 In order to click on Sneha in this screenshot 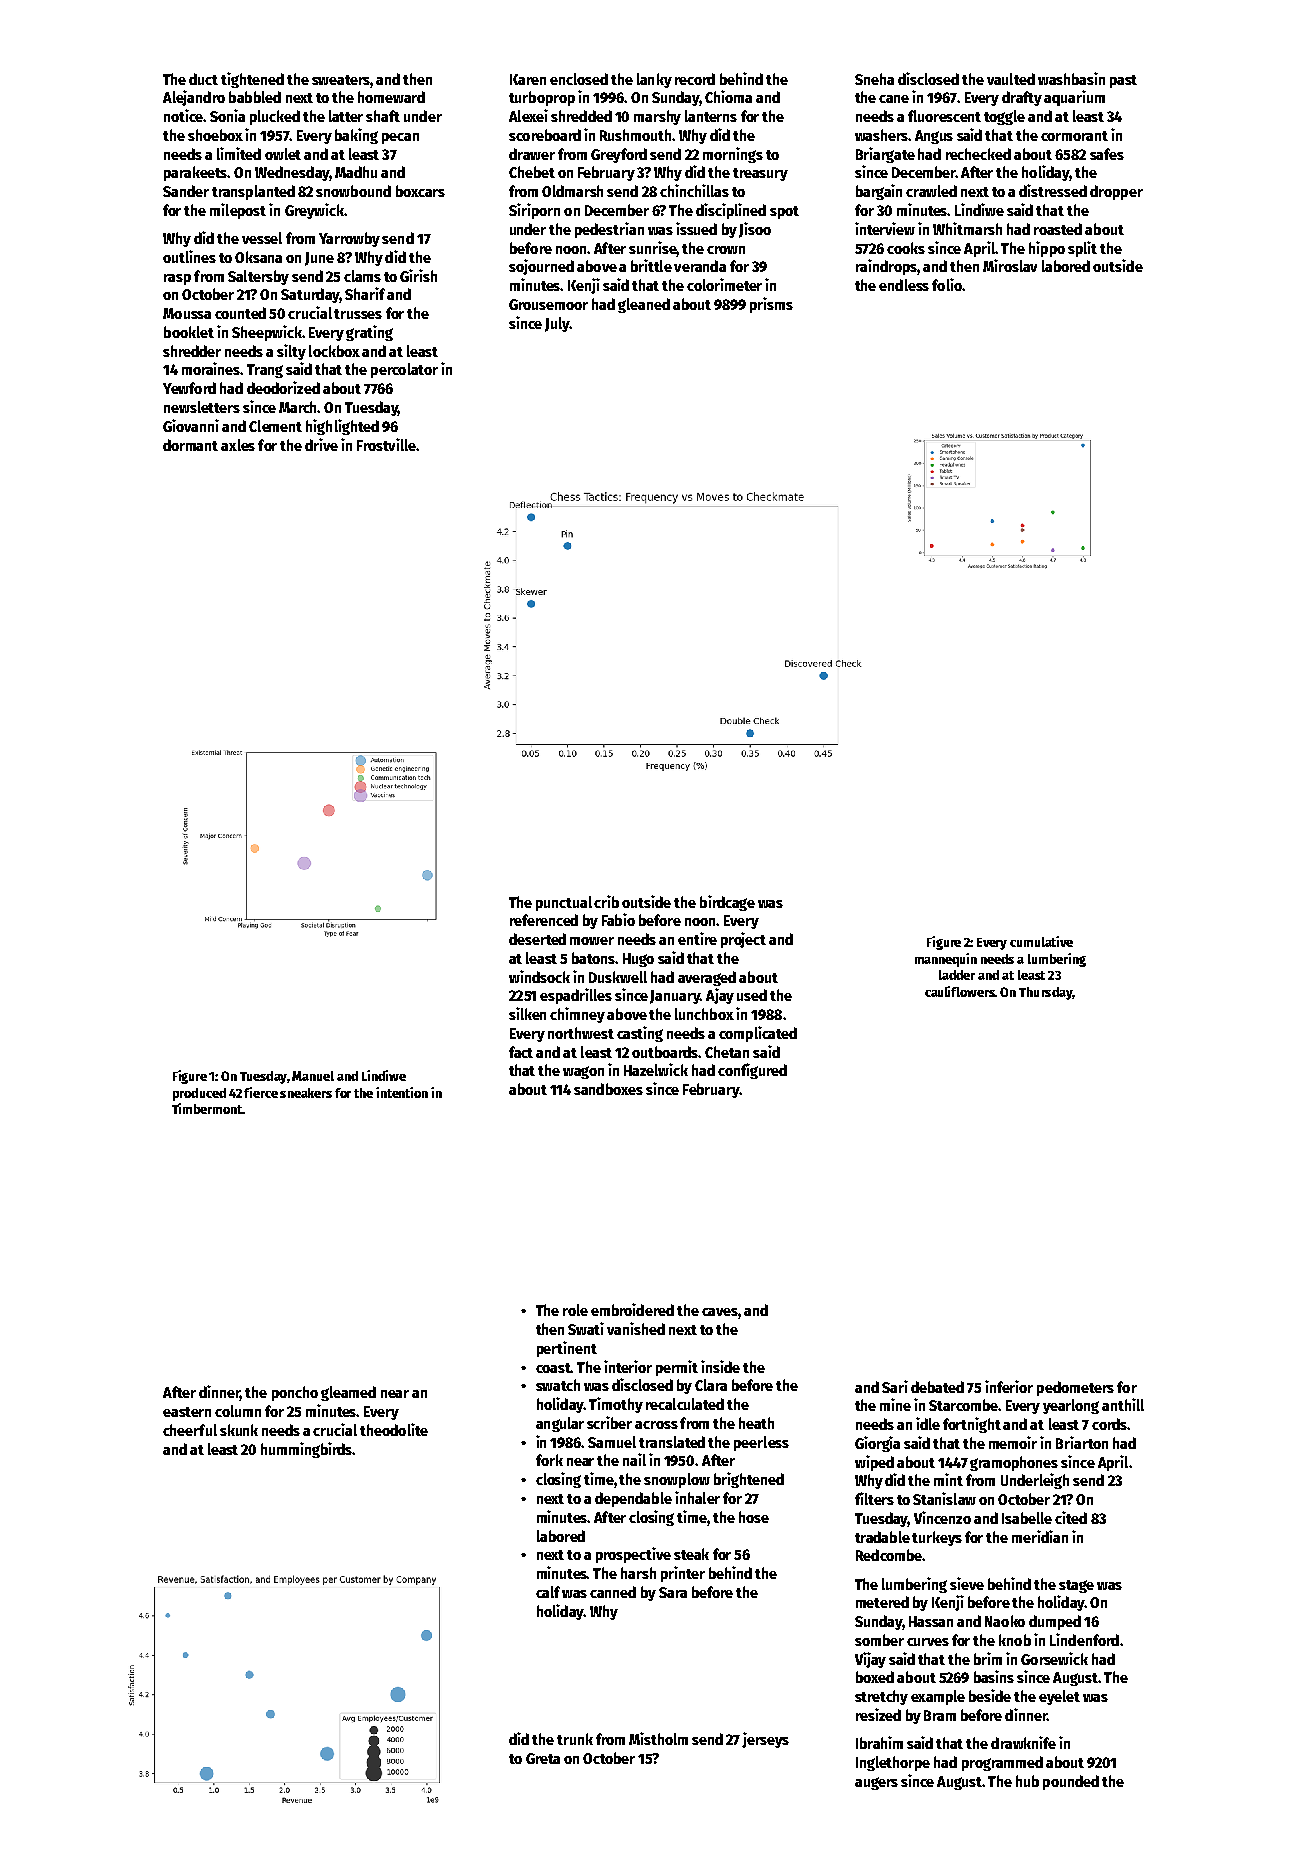, I will do `click(874, 79)`.
